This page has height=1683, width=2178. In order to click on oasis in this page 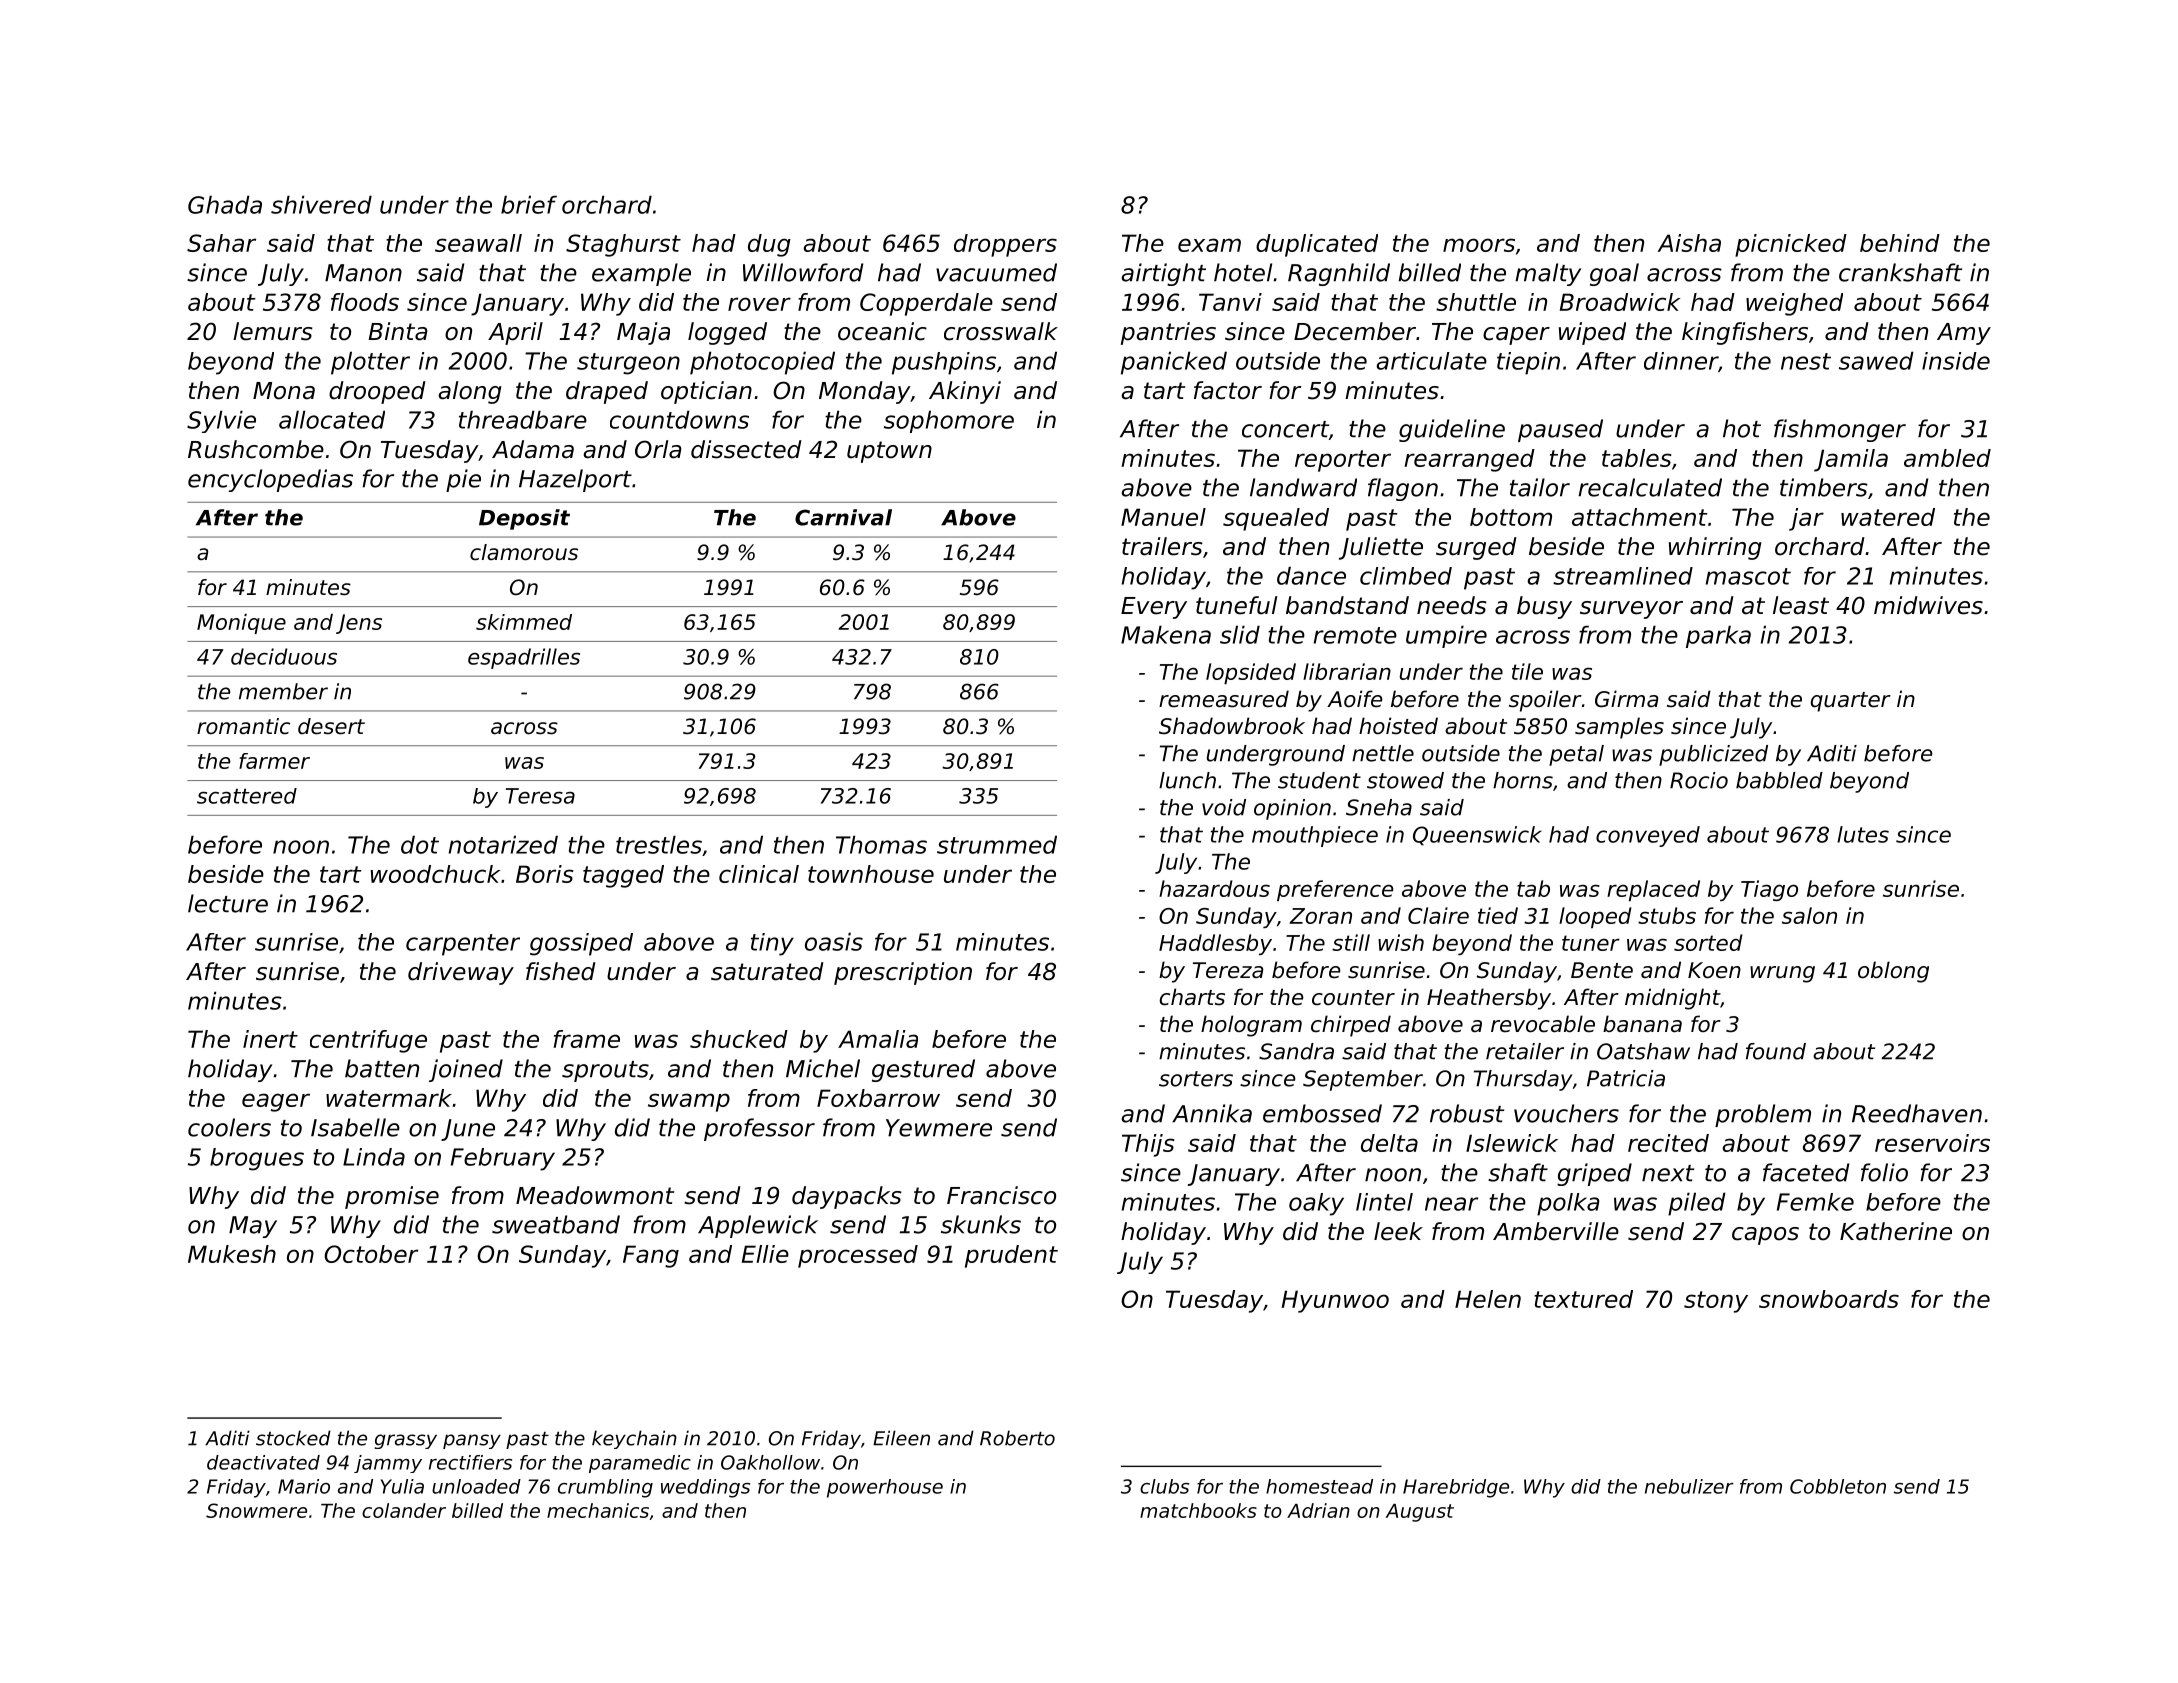, I will do `click(834, 941)`.
